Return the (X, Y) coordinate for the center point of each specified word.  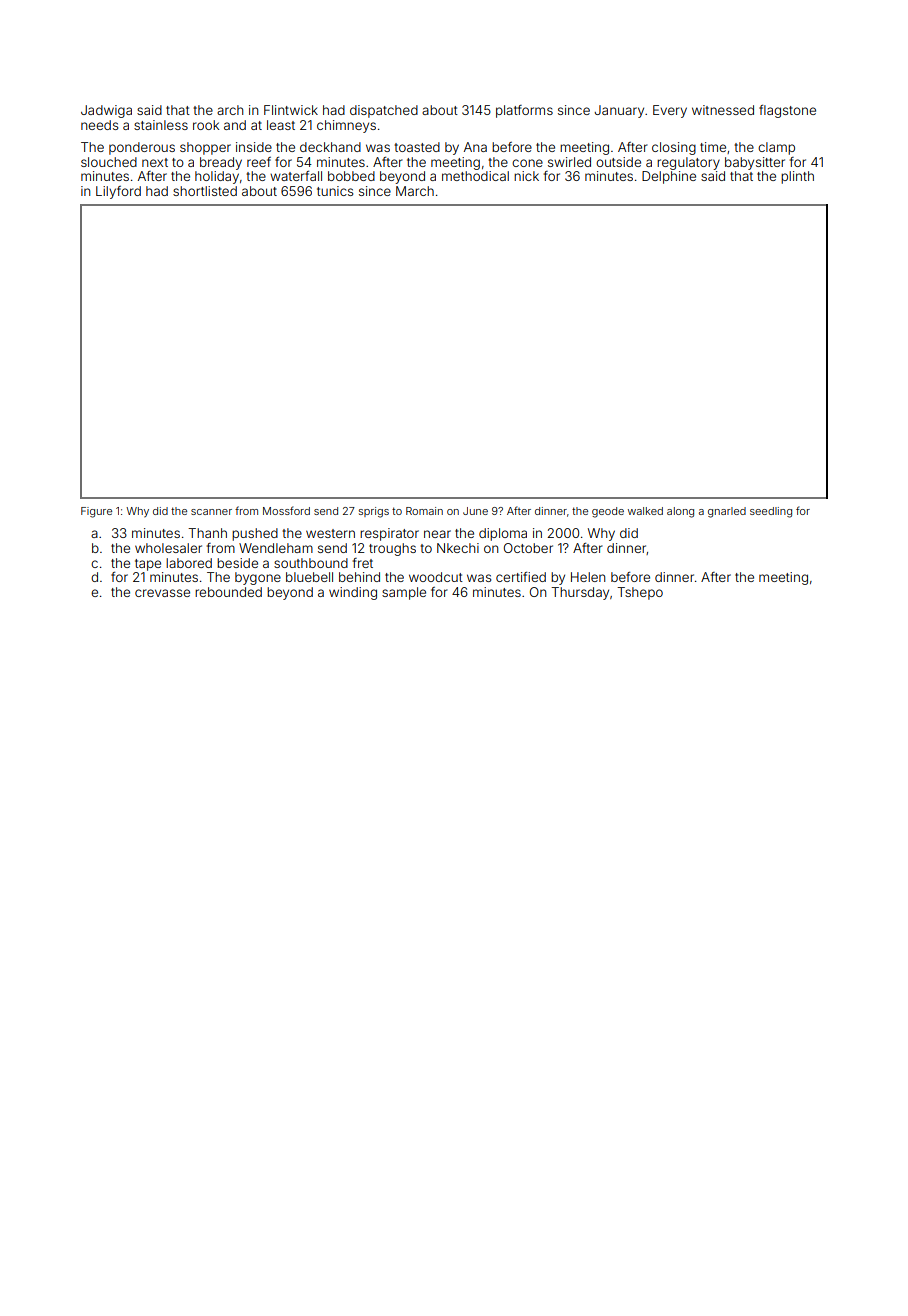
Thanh (207, 533)
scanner (211, 512)
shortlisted (205, 191)
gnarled (727, 512)
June (475, 511)
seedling (771, 512)
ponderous (142, 148)
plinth (797, 177)
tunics (335, 191)
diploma (503, 534)
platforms (524, 111)
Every (670, 111)
